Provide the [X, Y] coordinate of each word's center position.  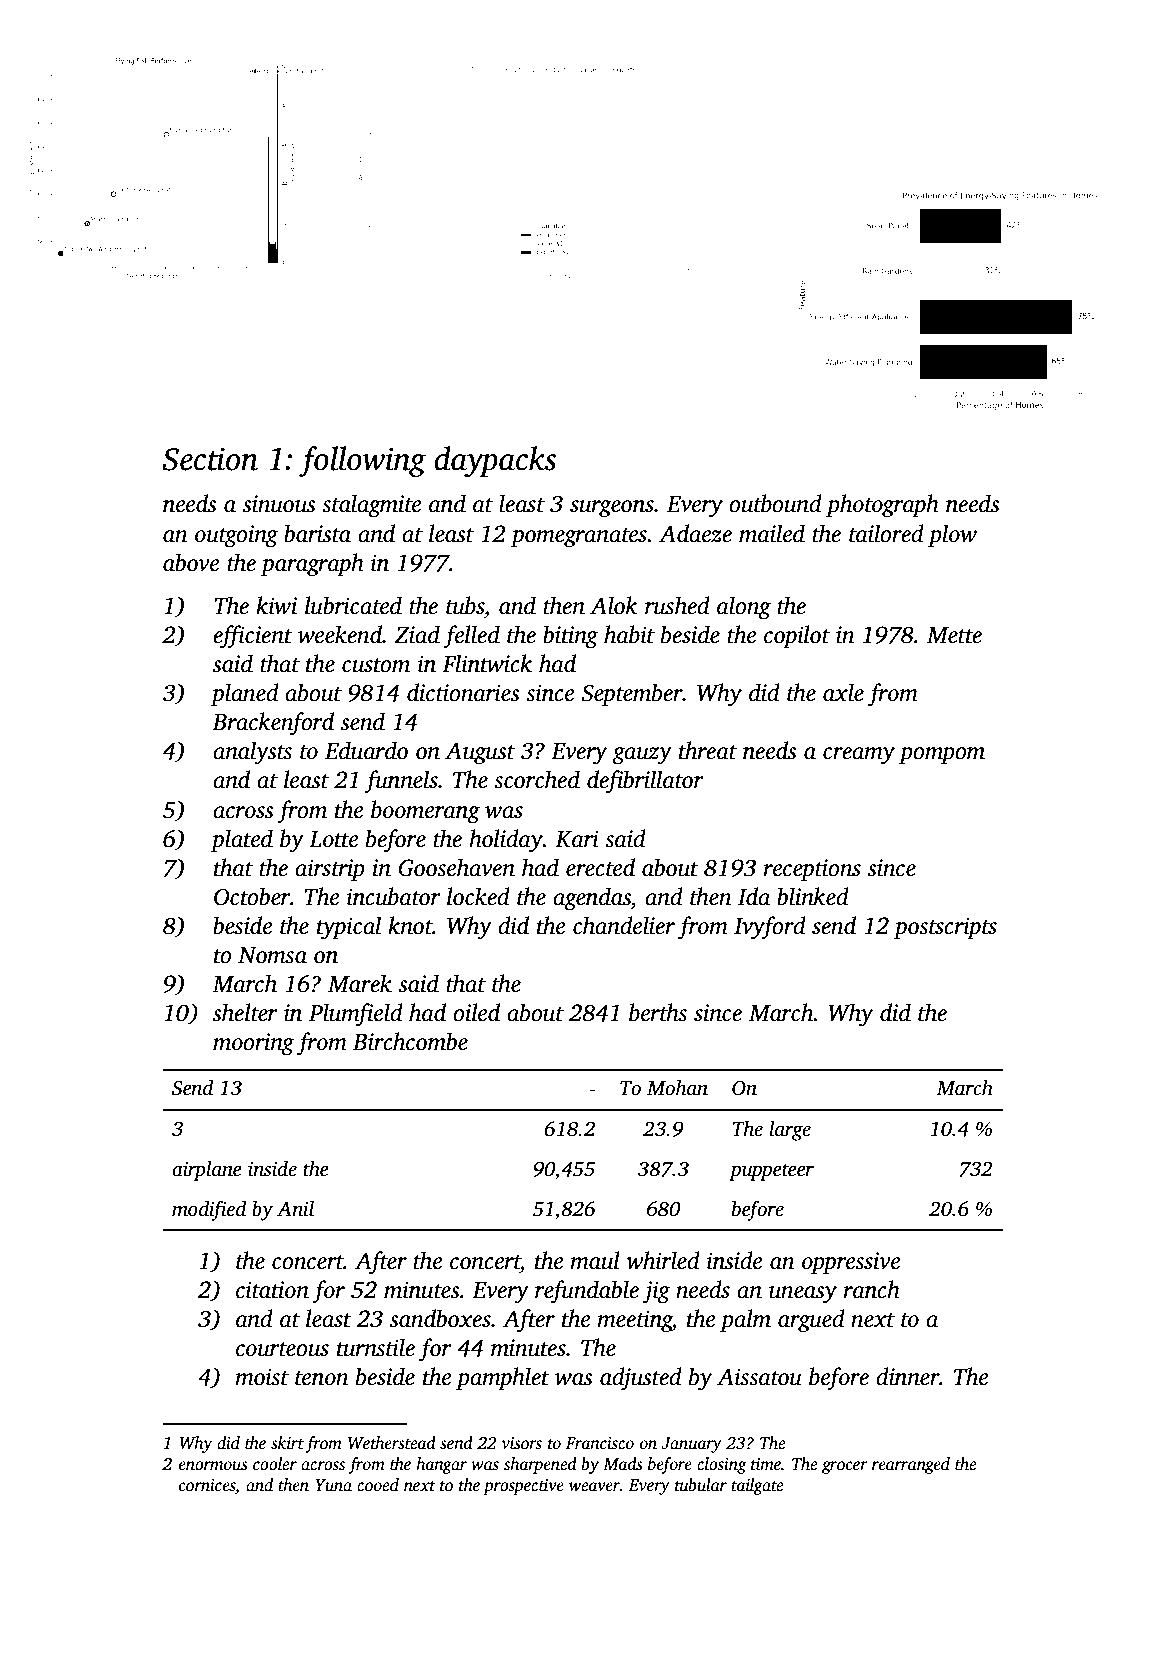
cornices [207, 1486]
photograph [882, 506]
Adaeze [695, 533]
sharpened [540, 1465]
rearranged [911, 1465]
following [362, 461]
